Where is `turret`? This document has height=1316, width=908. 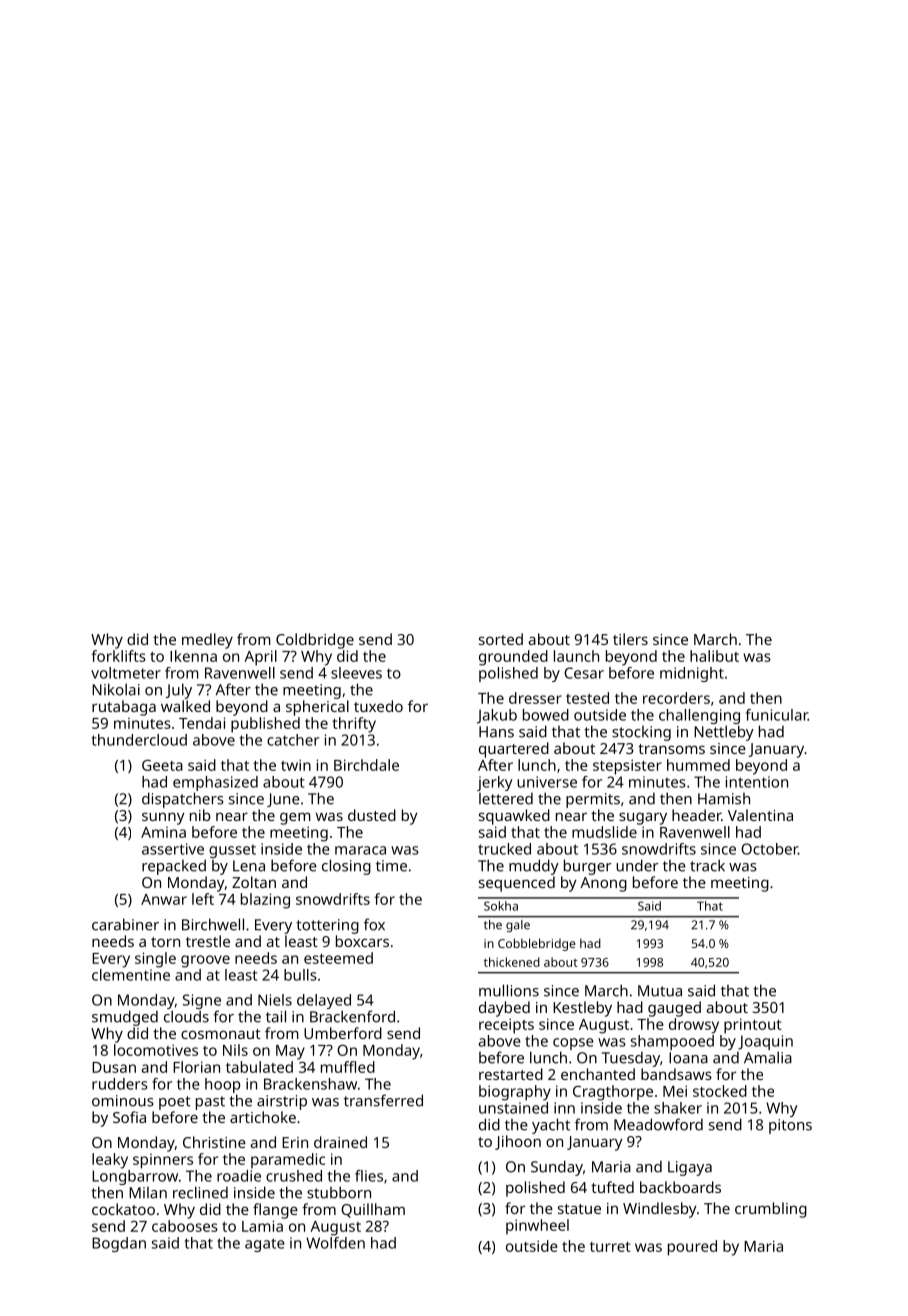
turret is located at coordinates (610, 1247).
